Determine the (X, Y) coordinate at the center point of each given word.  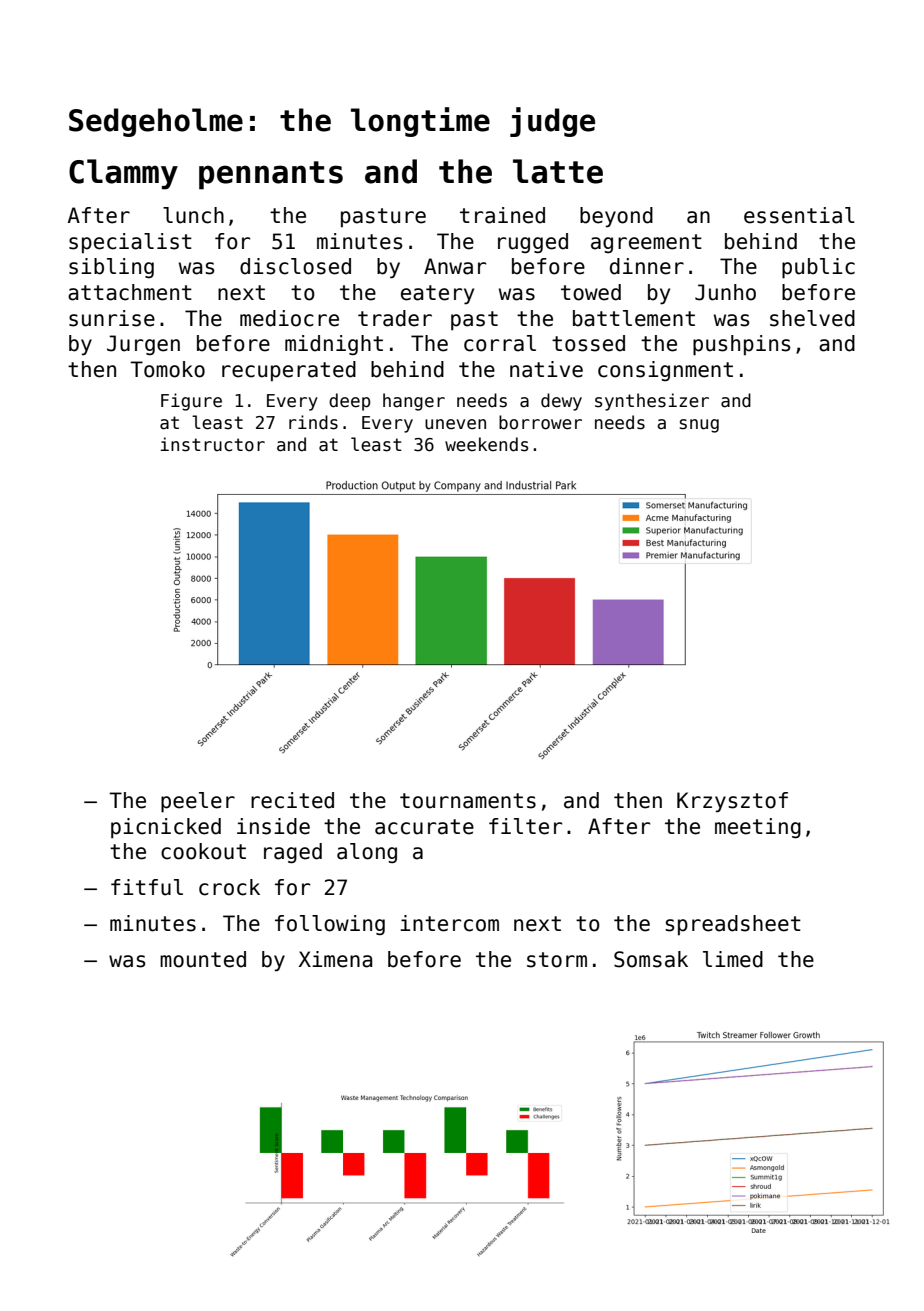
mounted (203, 959)
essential (799, 215)
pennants (271, 175)
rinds (313, 422)
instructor (213, 444)
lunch (193, 215)
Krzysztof (732, 802)
